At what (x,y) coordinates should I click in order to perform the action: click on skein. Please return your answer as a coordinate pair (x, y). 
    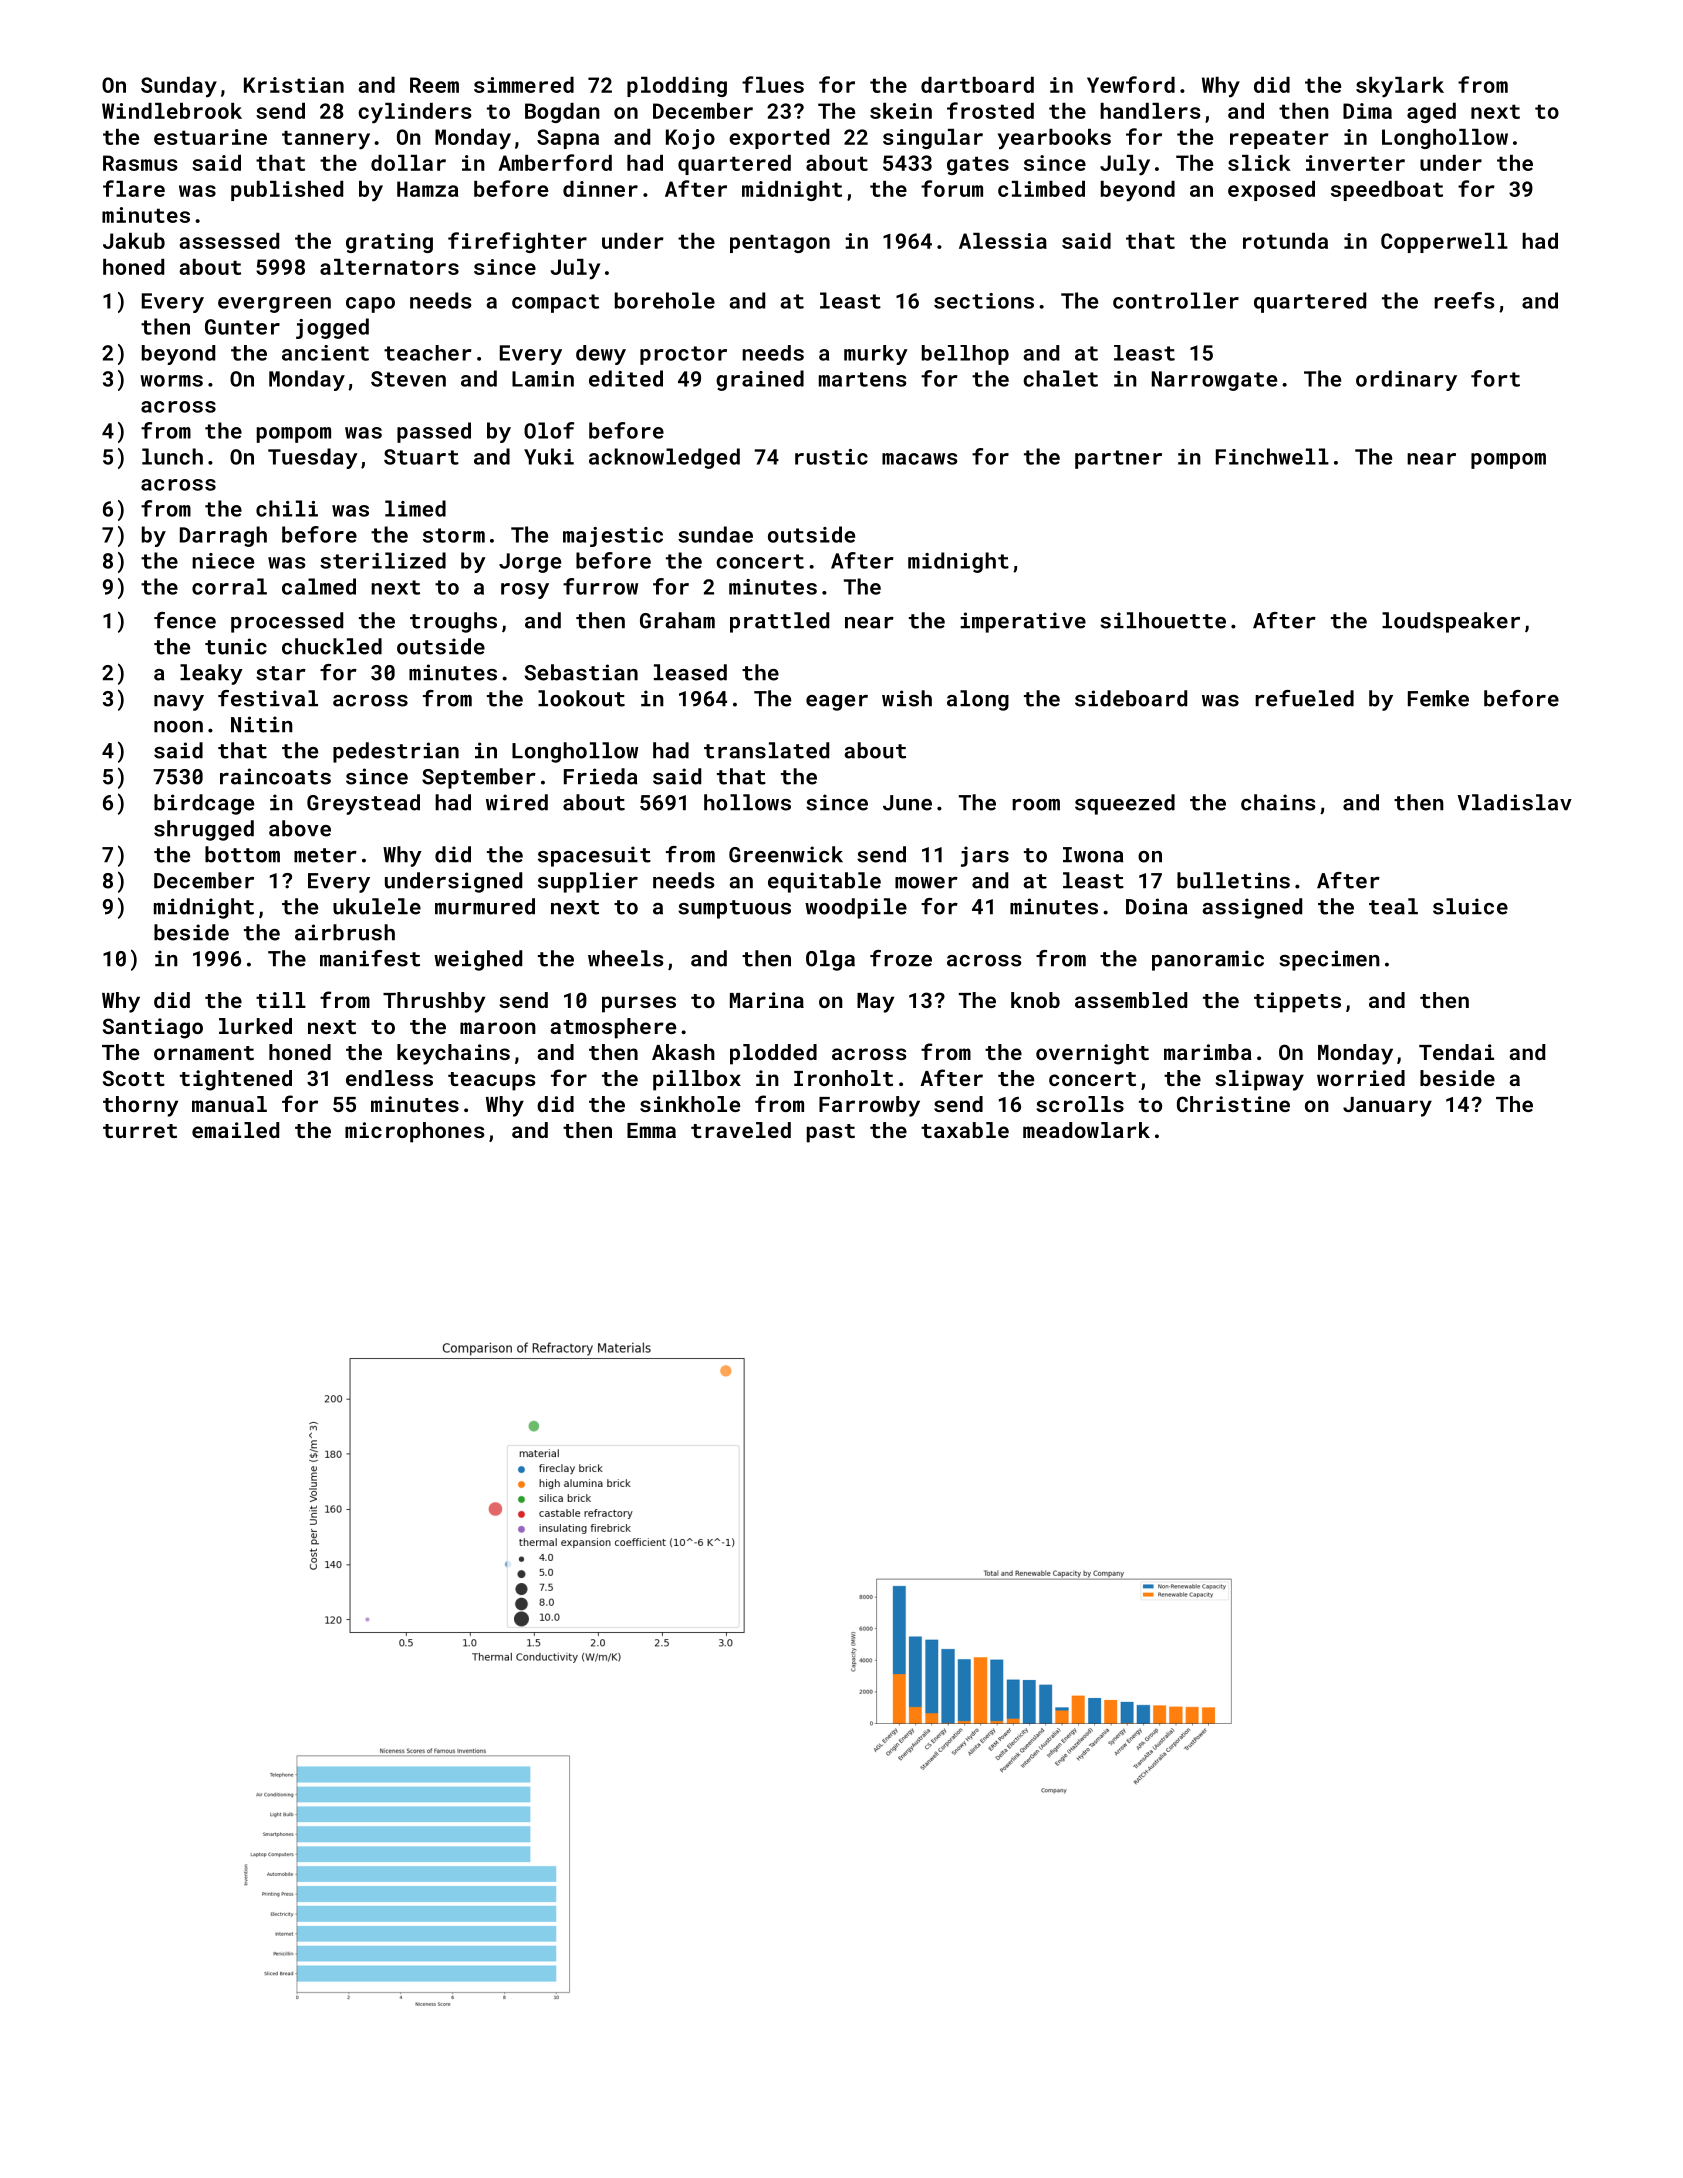
    Looking at the image, I should click on (901, 111).
